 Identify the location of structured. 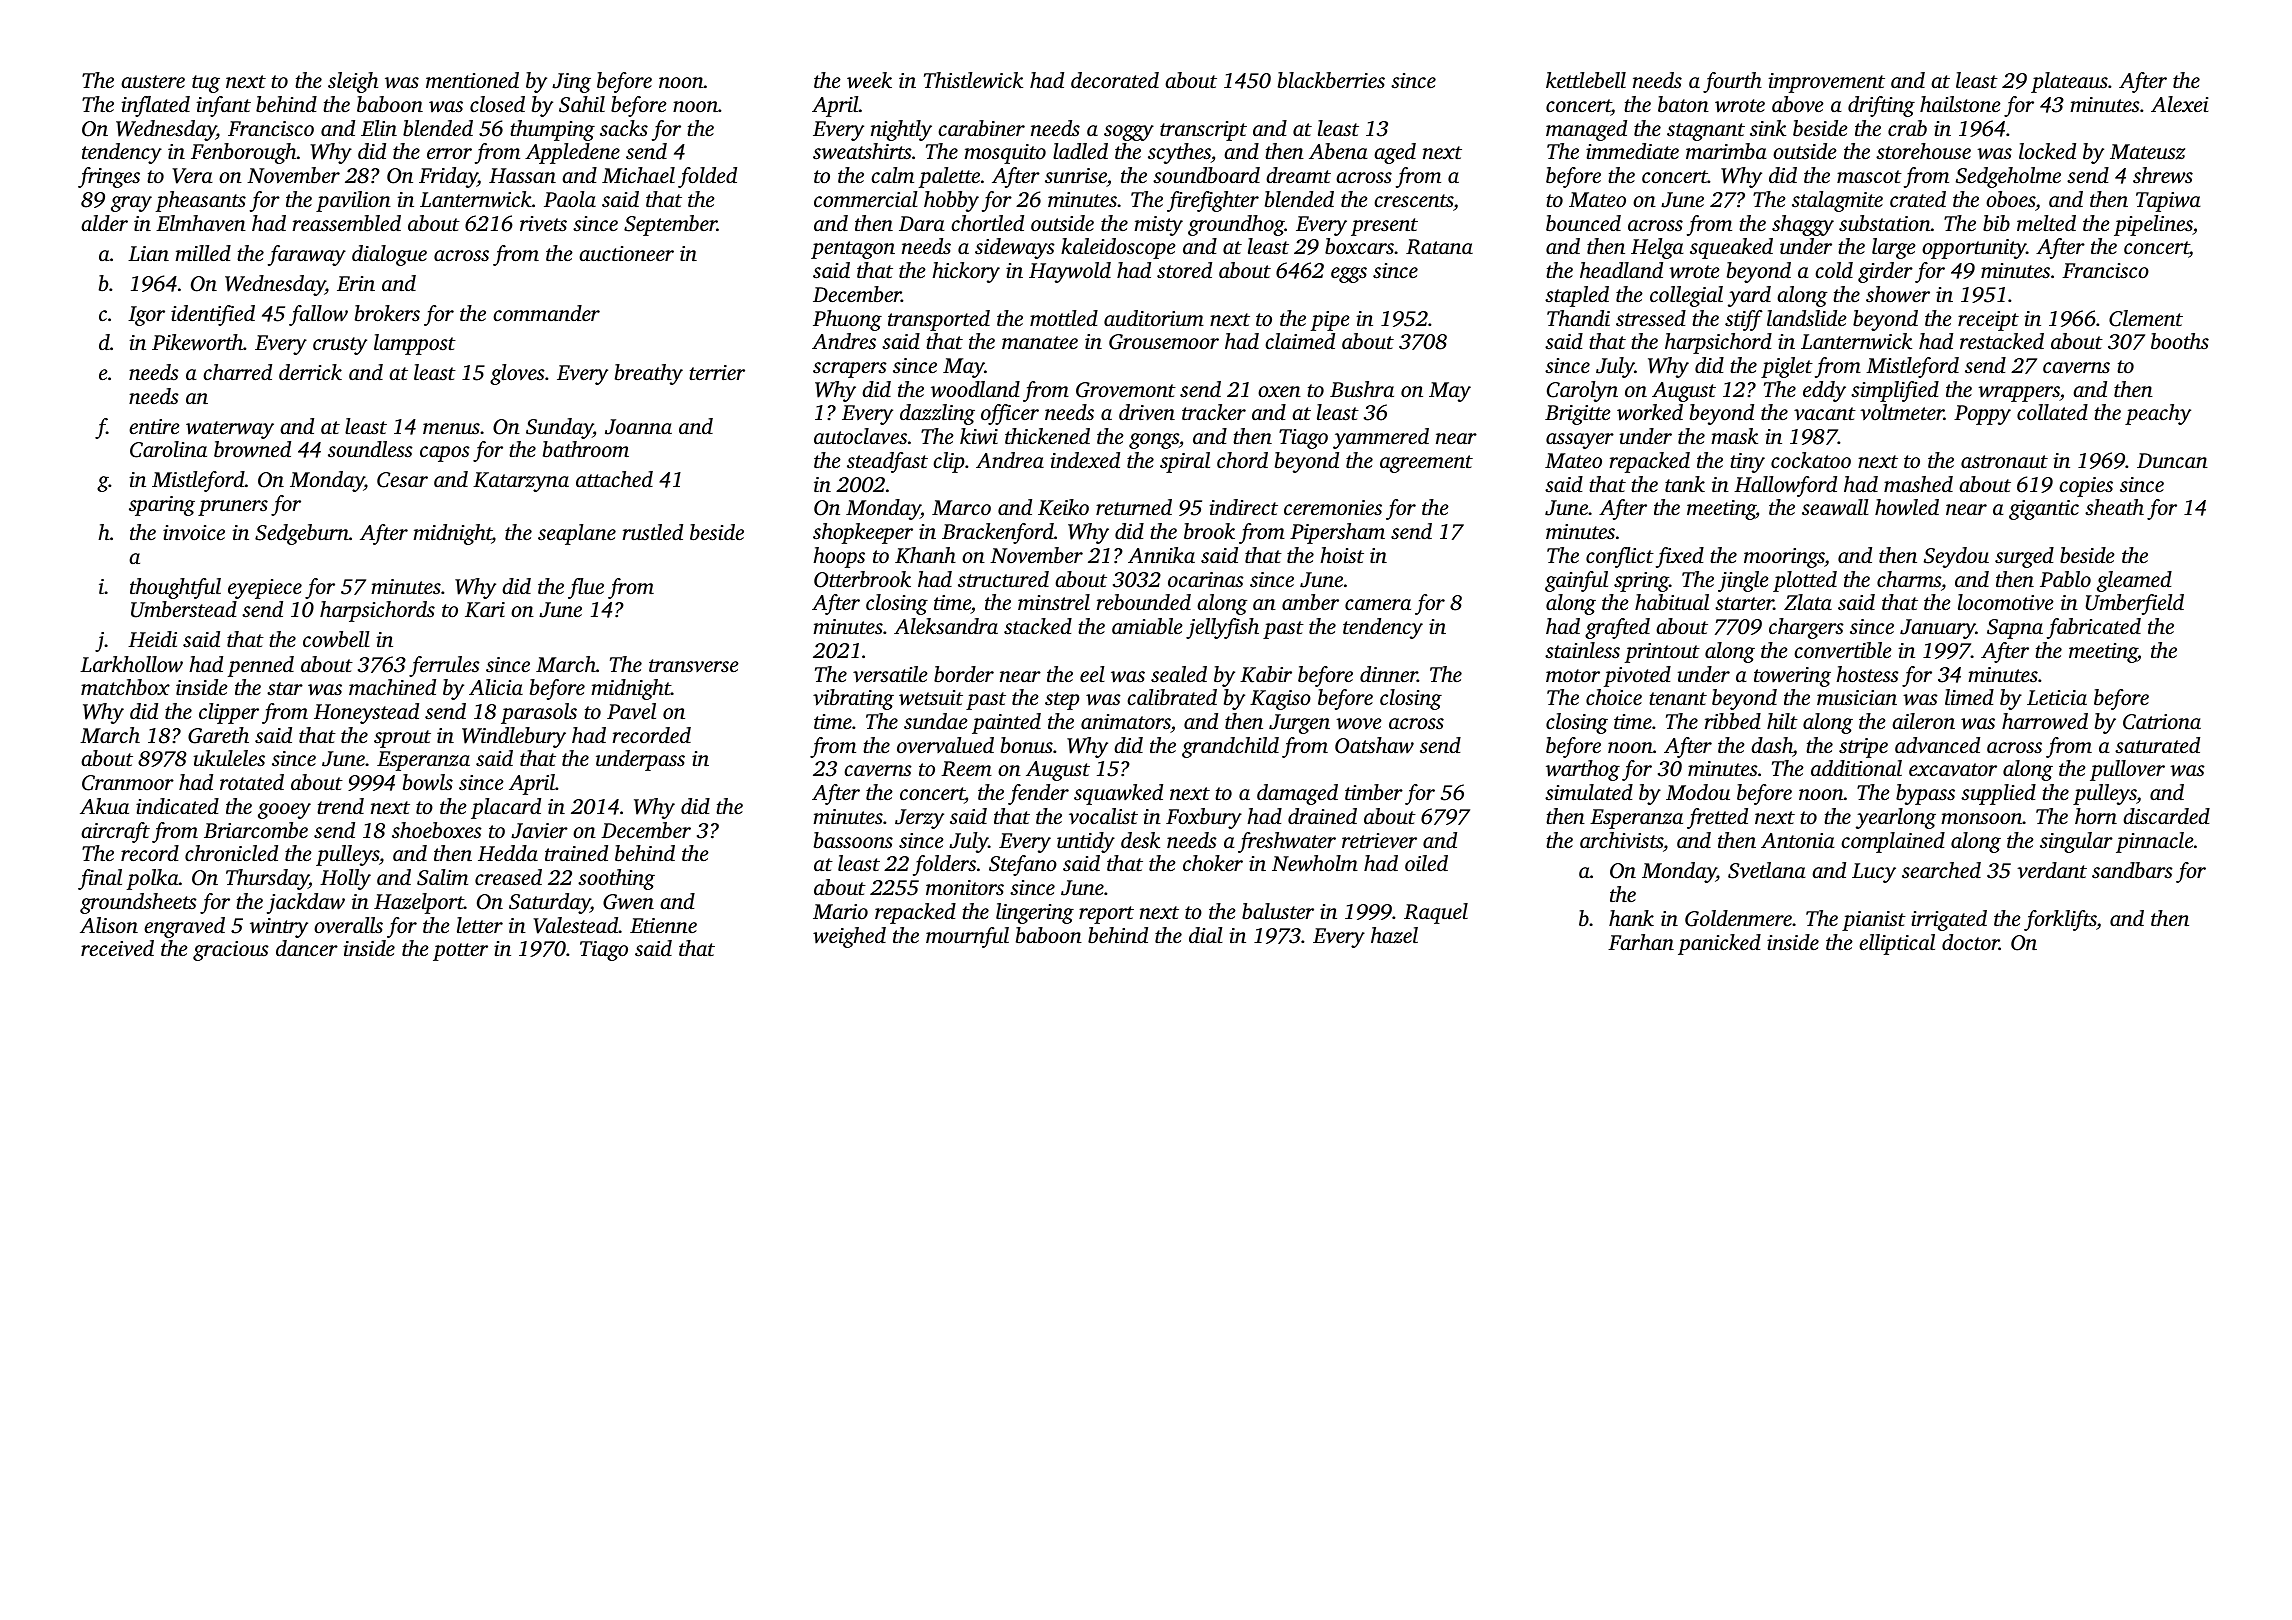
(1003, 579).
